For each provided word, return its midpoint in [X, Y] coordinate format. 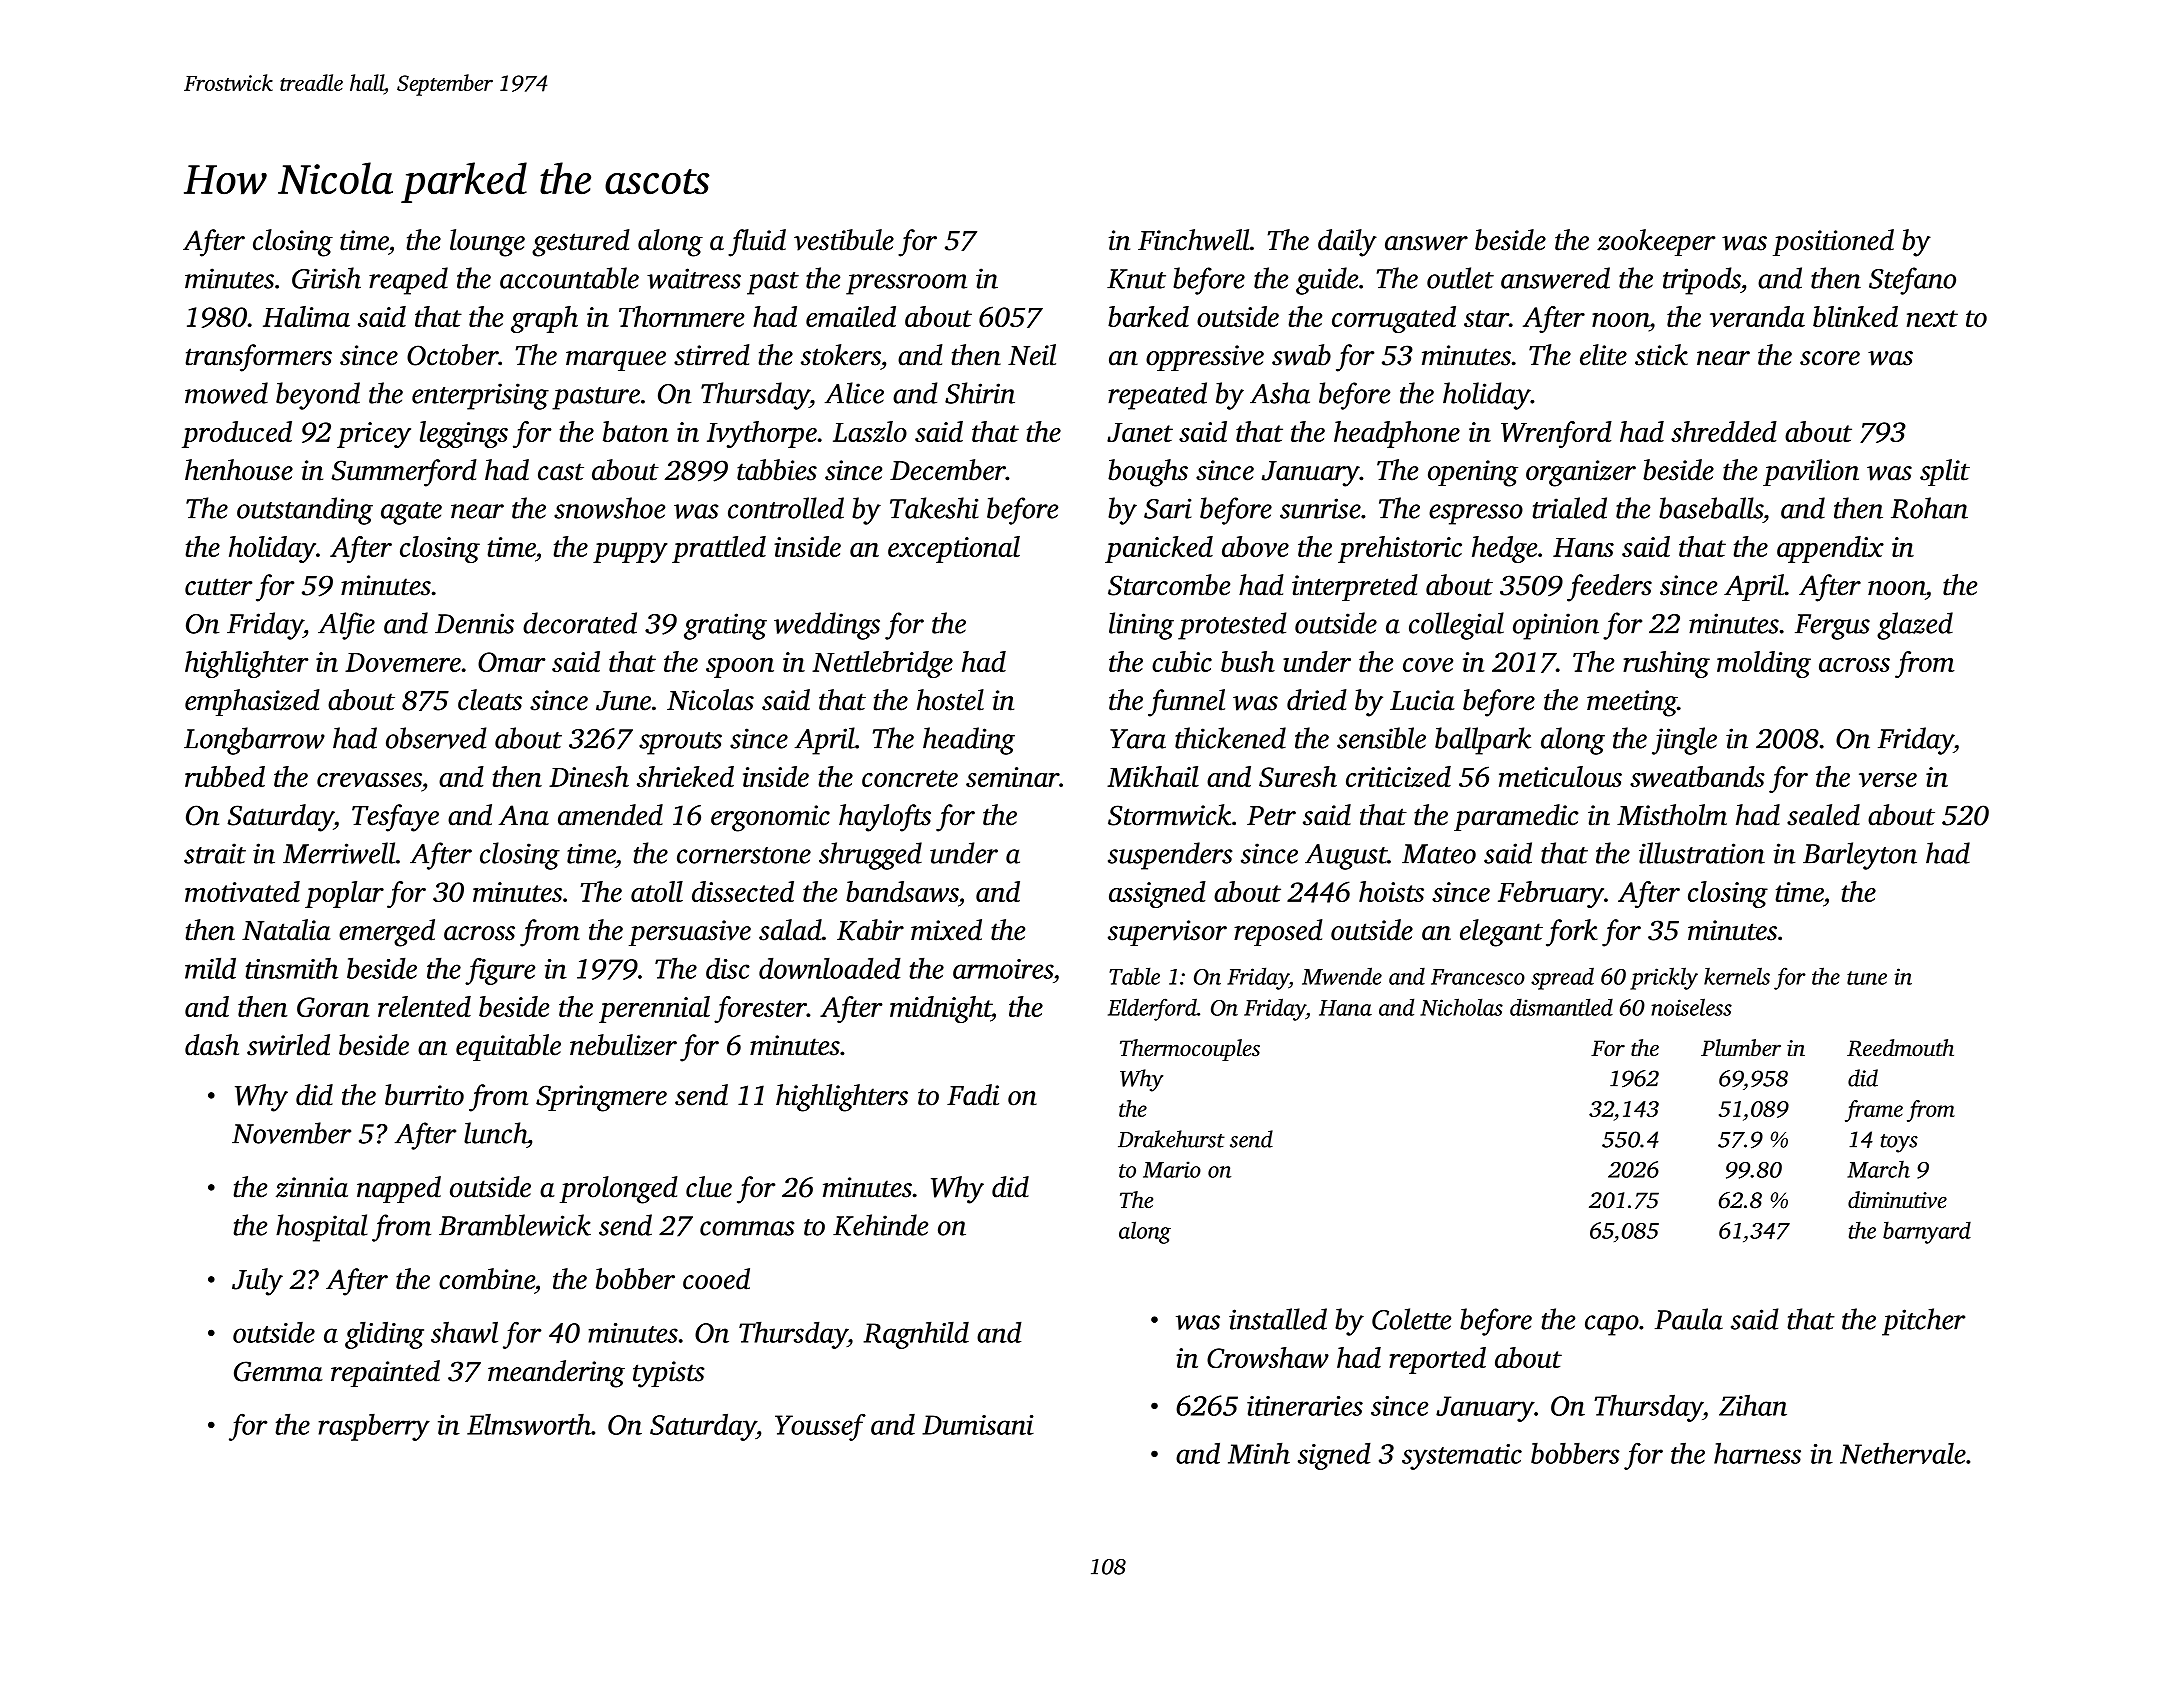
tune [1867, 978]
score [1830, 358]
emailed [851, 316]
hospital [322, 1228]
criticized [1398, 776]
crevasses [369, 780]
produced [237, 434]
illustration [1702, 853]
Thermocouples [1190, 1050]
